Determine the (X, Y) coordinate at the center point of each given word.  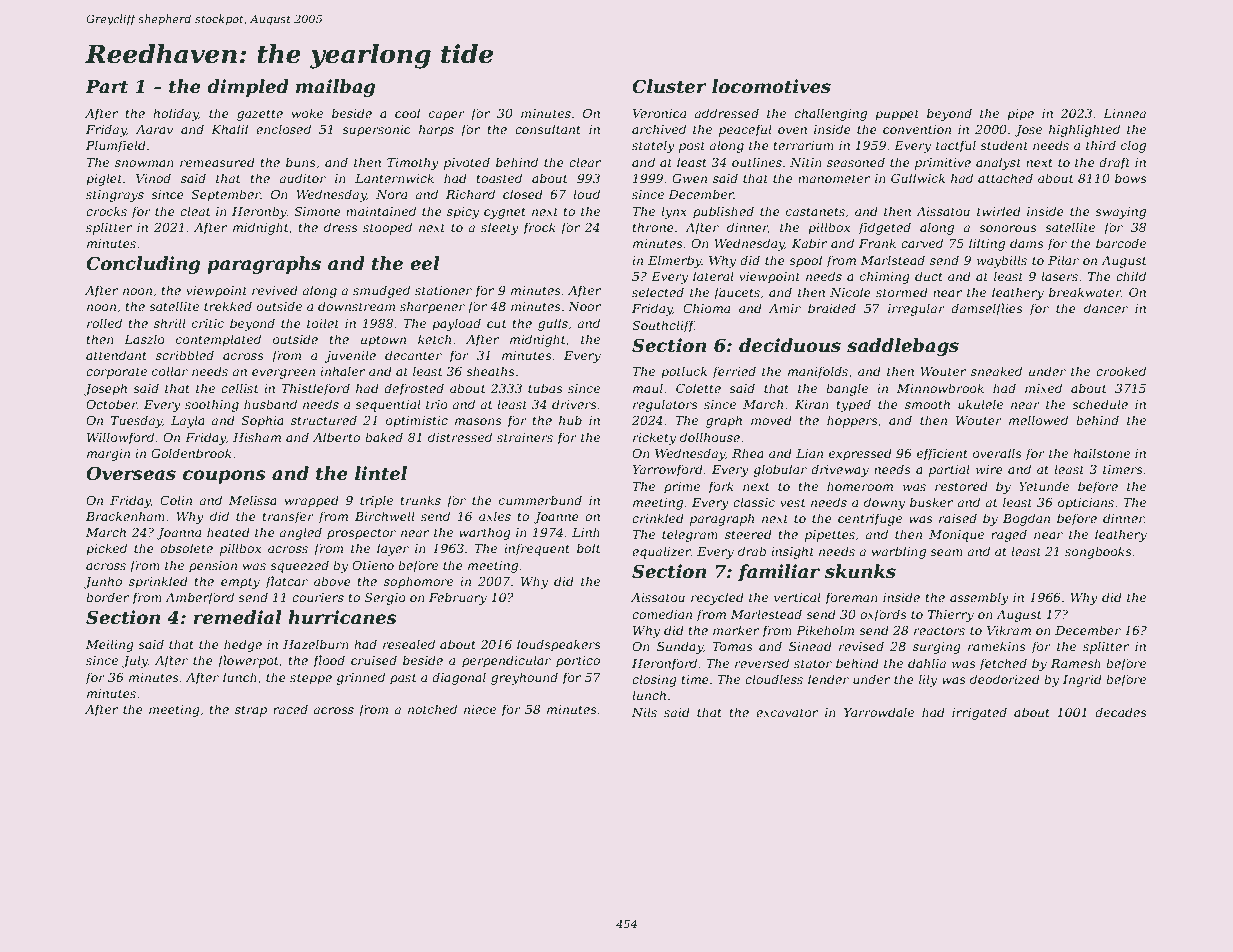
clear (585, 162)
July (135, 661)
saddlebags (903, 347)
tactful (956, 146)
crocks (106, 211)
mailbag (336, 88)
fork (721, 487)
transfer (288, 517)
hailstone (1101, 453)
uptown (383, 341)
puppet (897, 115)
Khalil (229, 129)
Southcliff (663, 326)
